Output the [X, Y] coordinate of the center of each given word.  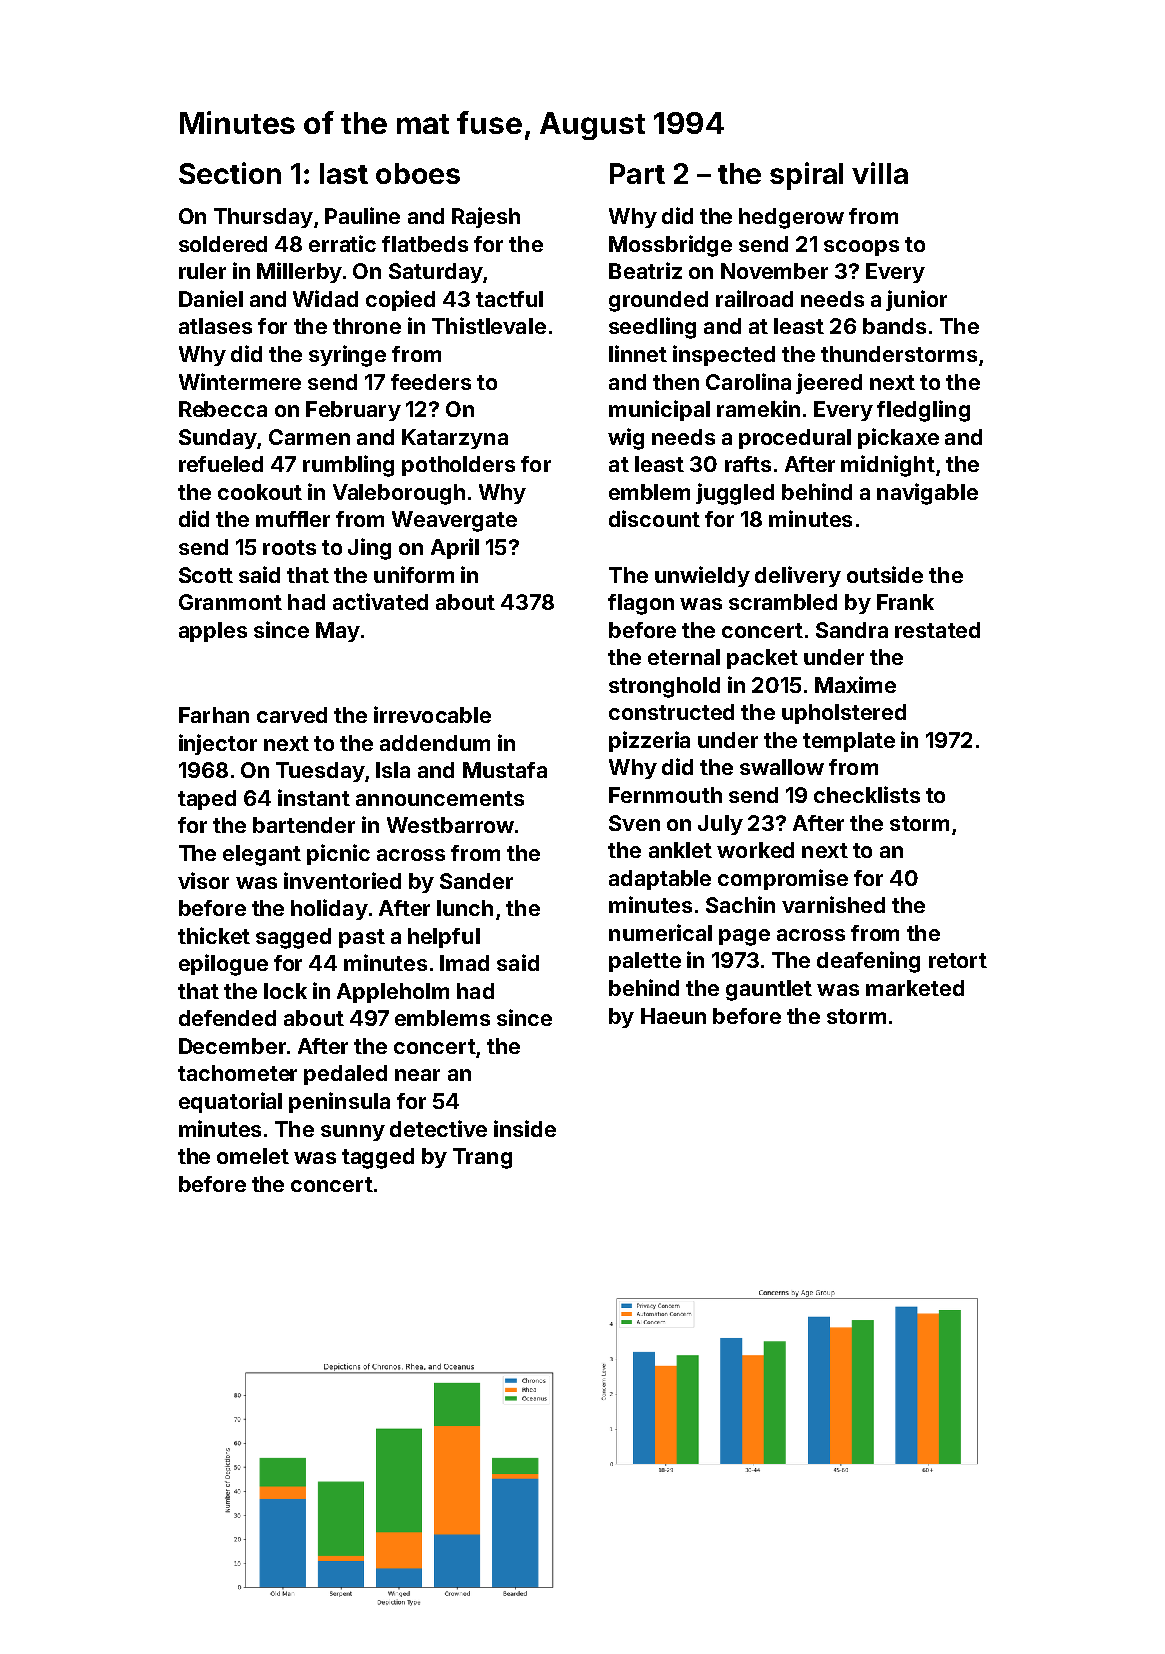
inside [525, 1128]
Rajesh [486, 217]
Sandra [852, 630]
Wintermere [240, 381]
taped [207, 800]
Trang [482, 1158]
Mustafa [505, 770]
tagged [378, 1158]
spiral [806, 176]
